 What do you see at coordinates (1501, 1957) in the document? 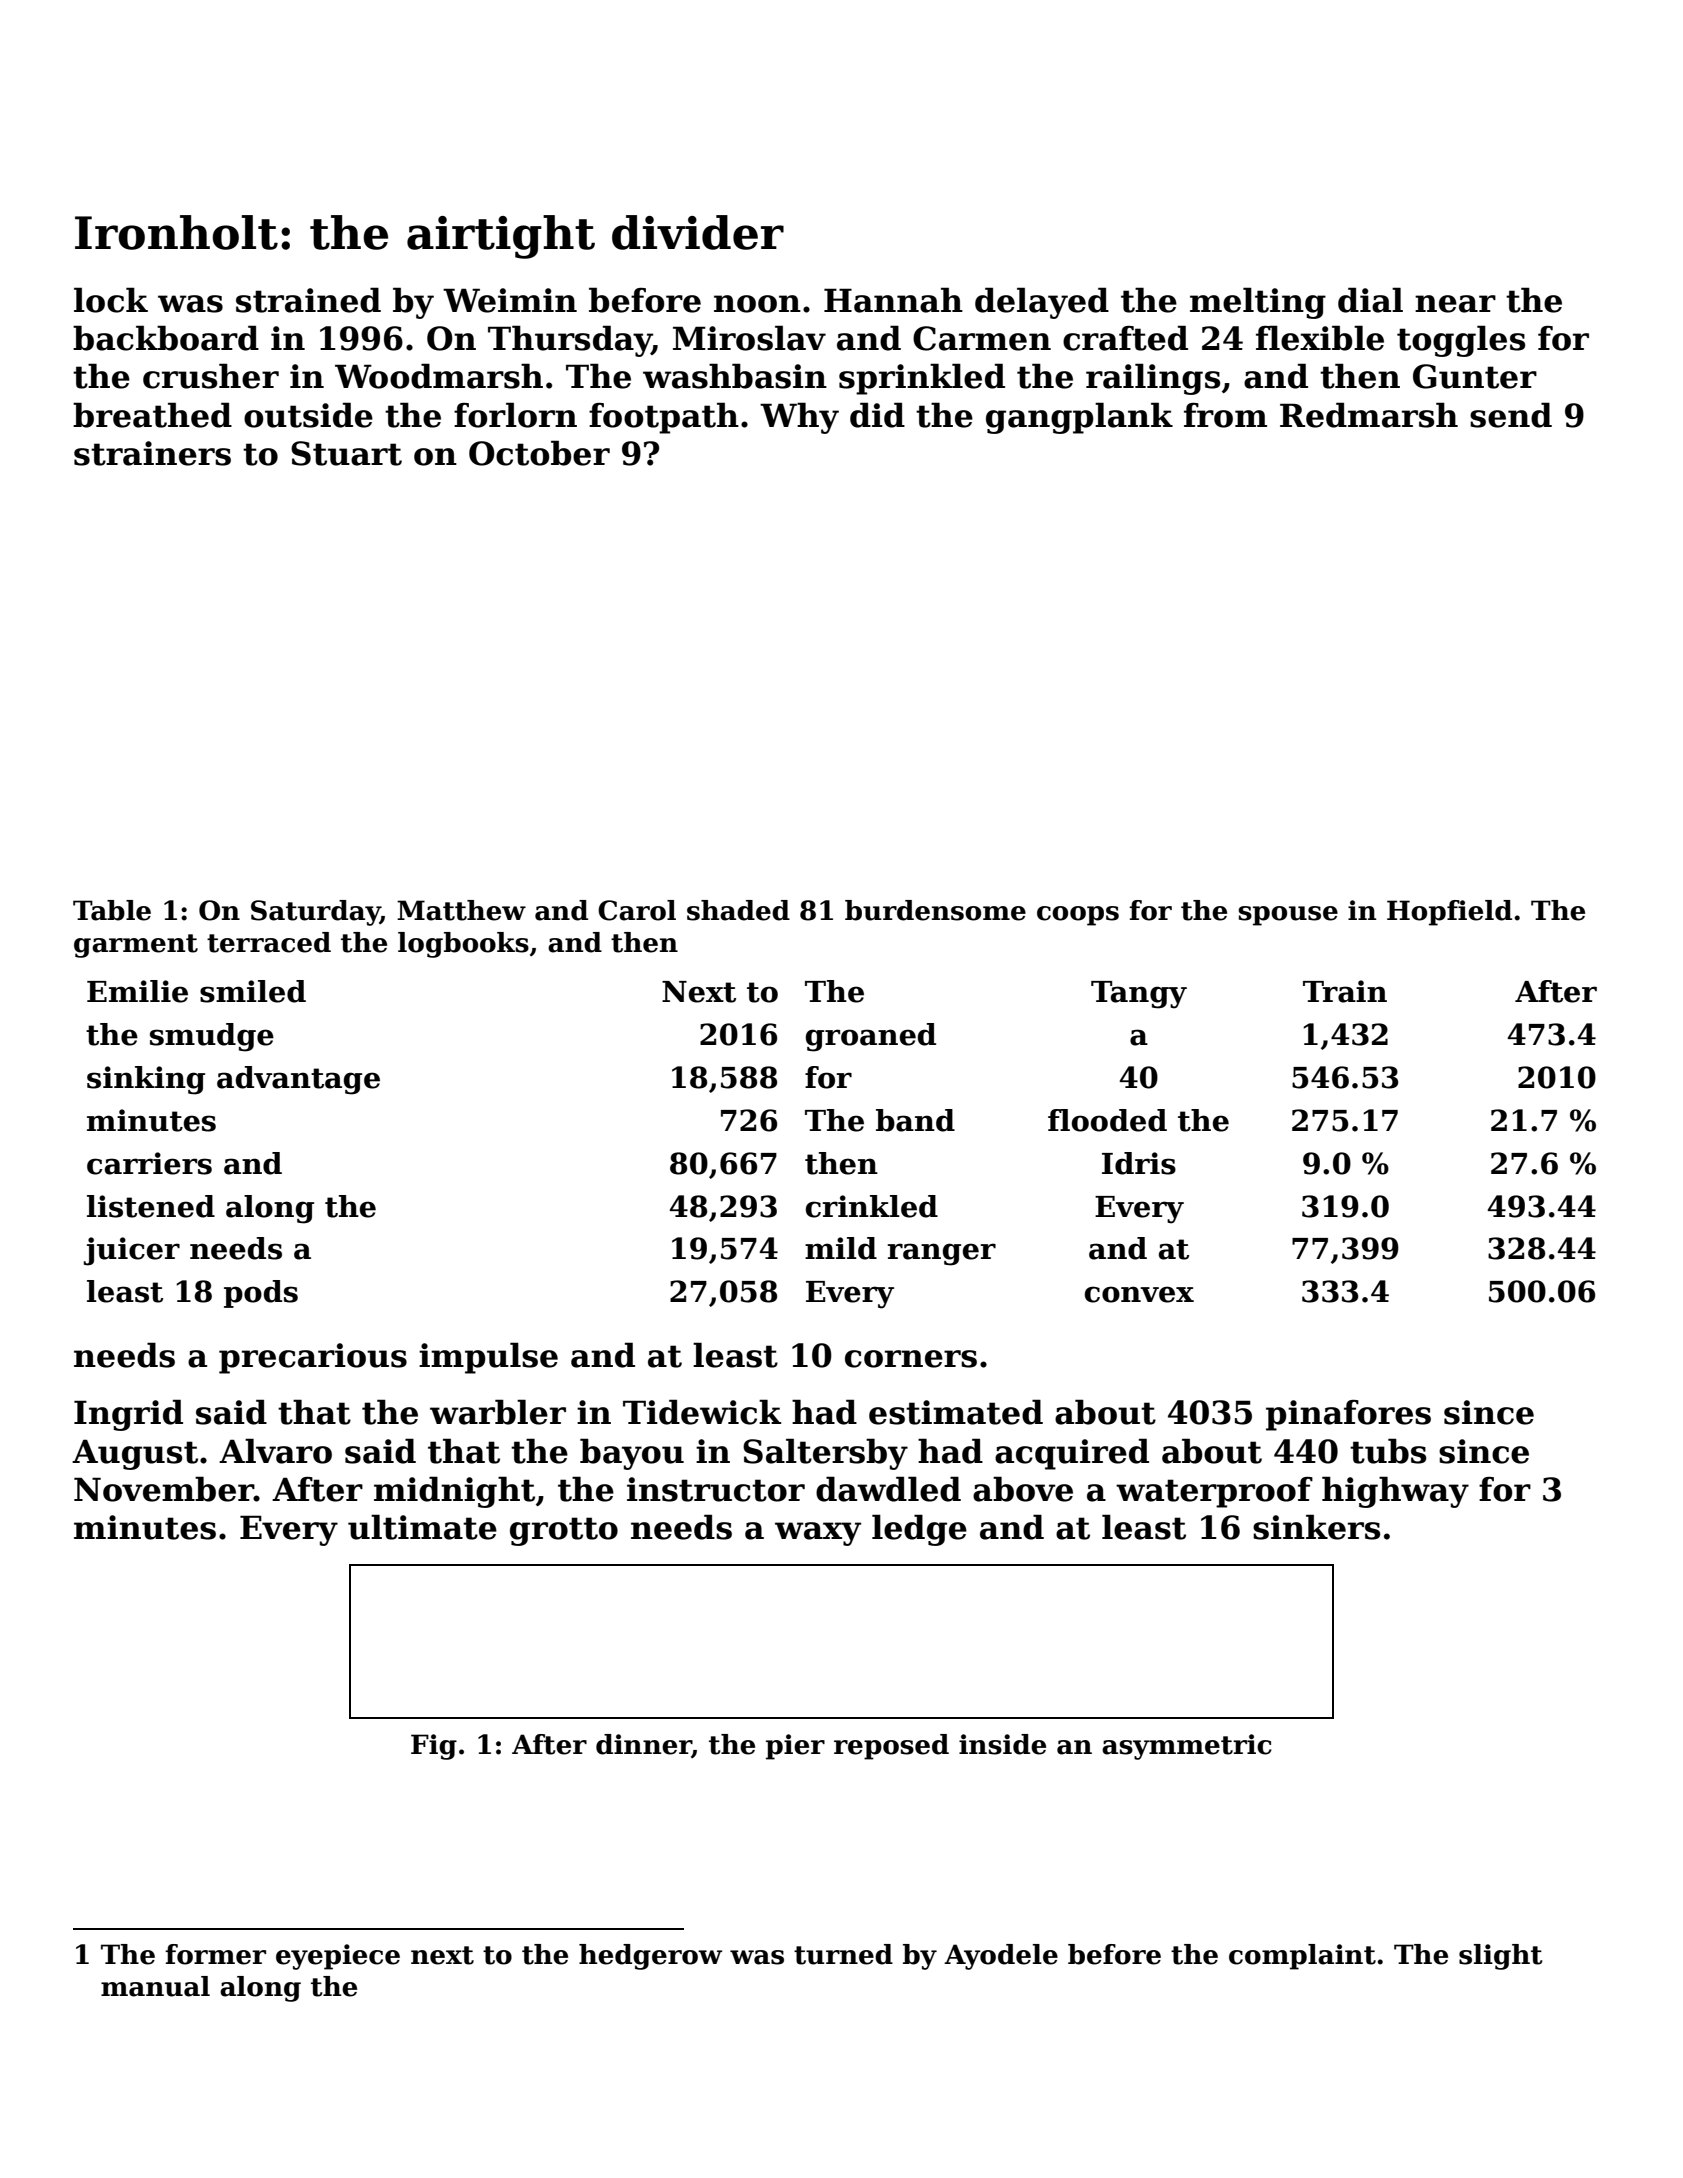
I see `slight` at bounding box center [1501, 1957].
